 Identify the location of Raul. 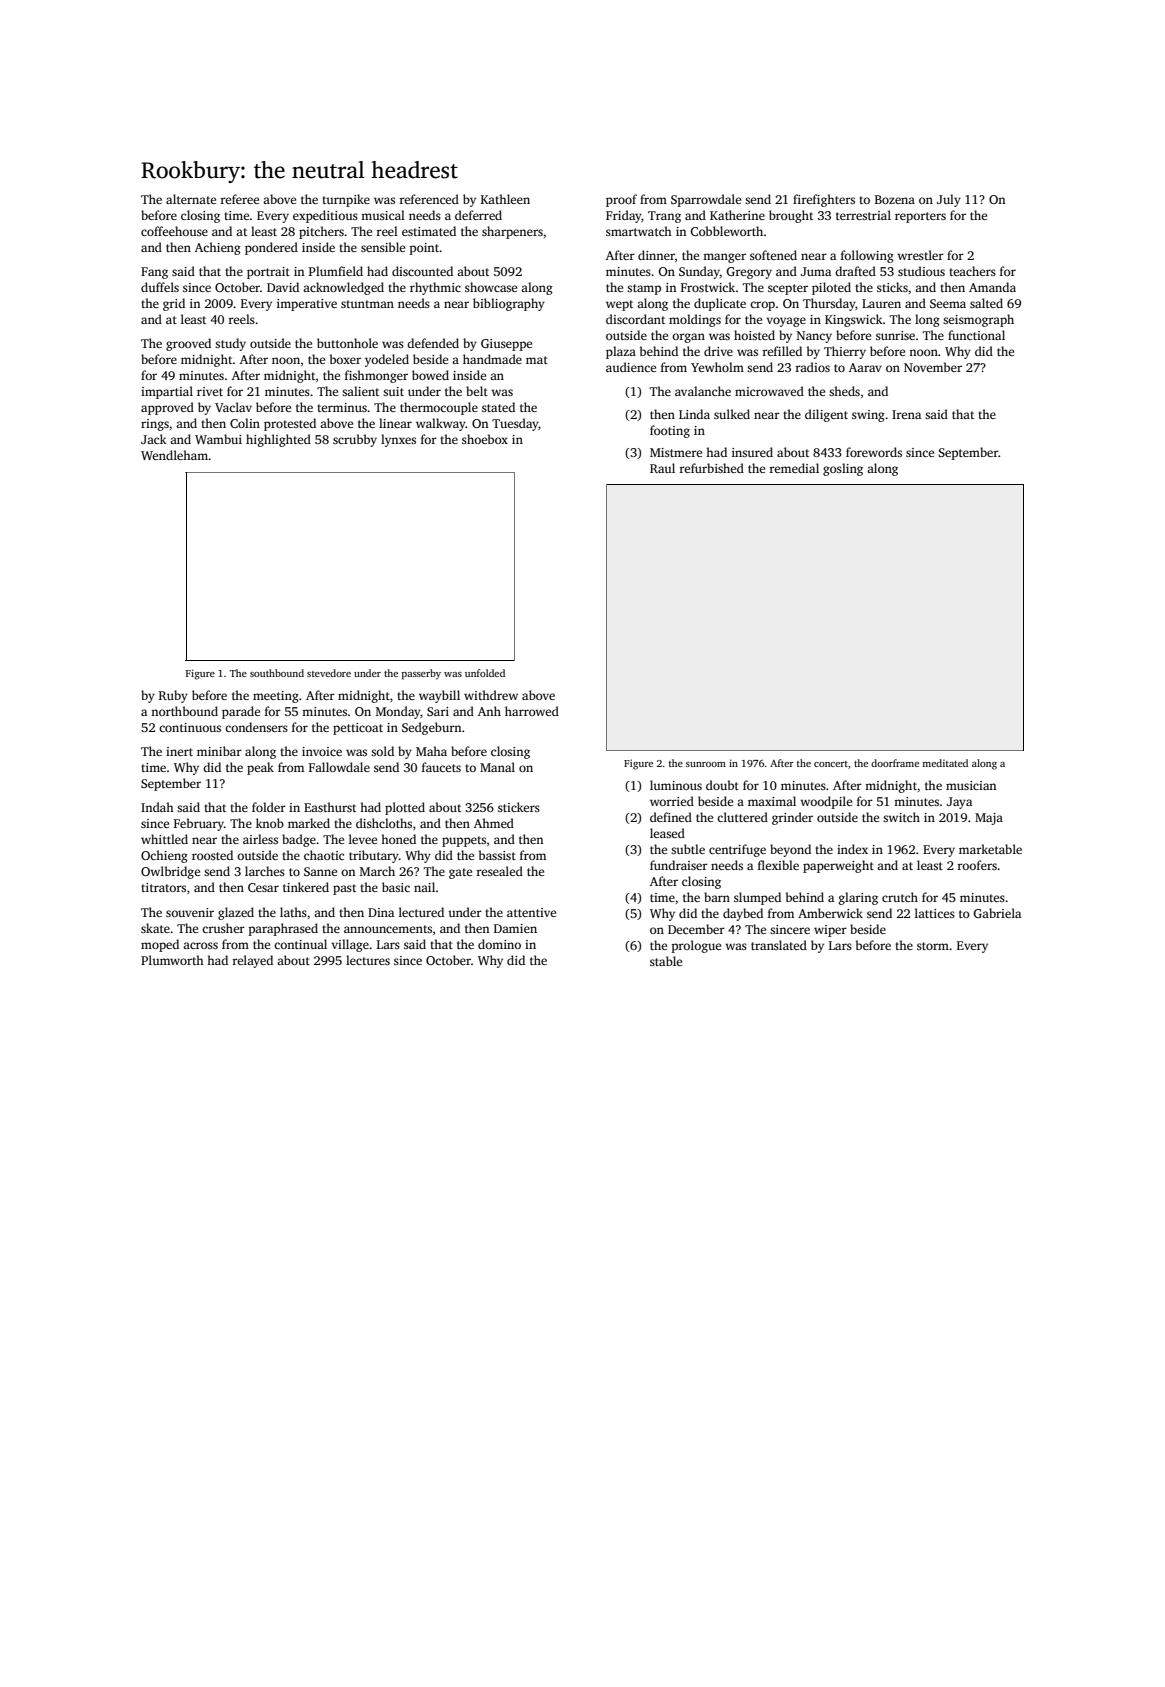
(662, 468).
